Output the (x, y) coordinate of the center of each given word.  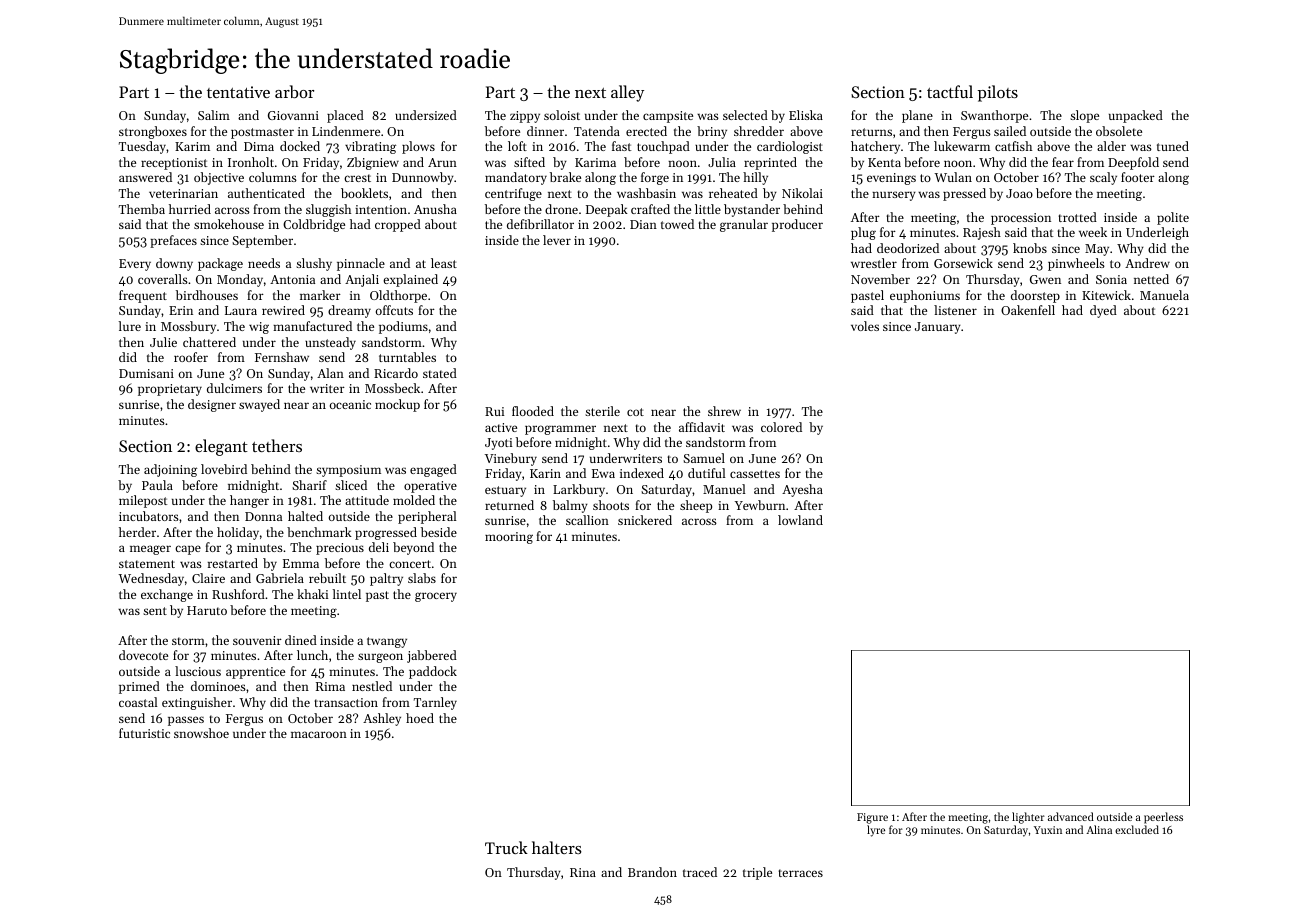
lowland (800, 520)
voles (865, 326)
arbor (294, 91)
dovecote (143, 655)
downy (174, 264)
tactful (950, 91)
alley (627, 93)
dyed (1103, 311)
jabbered (432, 656)
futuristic (144, 733)
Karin (545, 473)
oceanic (350, 404)
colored (781, 427)
